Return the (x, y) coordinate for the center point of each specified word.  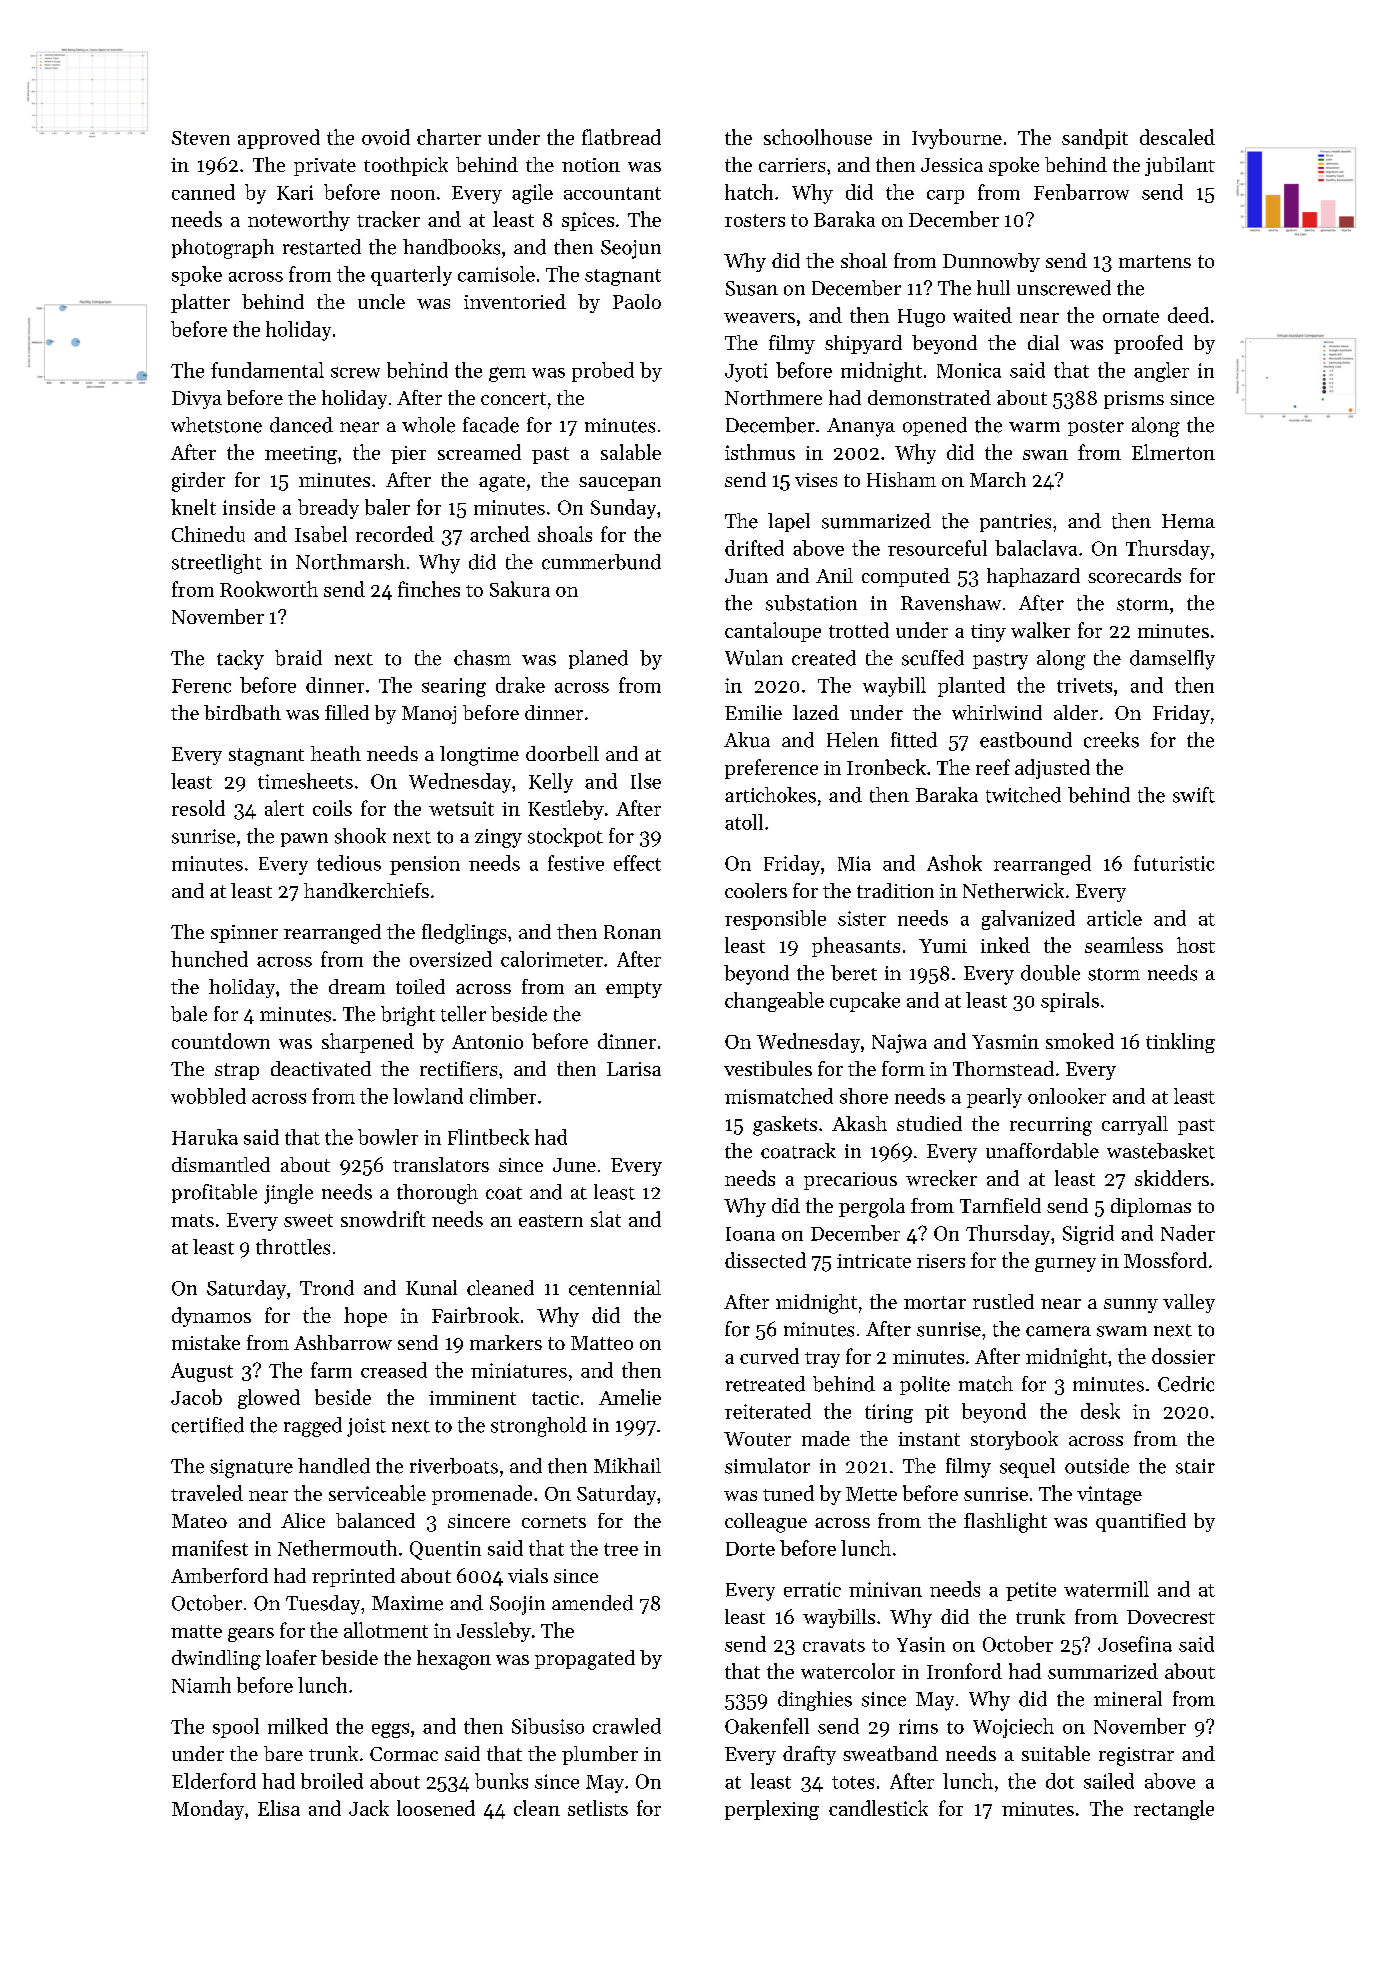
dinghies (815, 1701)
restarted (322, 247)
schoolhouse (818, 137)
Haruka (205, 1137)
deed (1188, 315)
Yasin (921, 1644)
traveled (207, 1493)
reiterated (768, 1411)
